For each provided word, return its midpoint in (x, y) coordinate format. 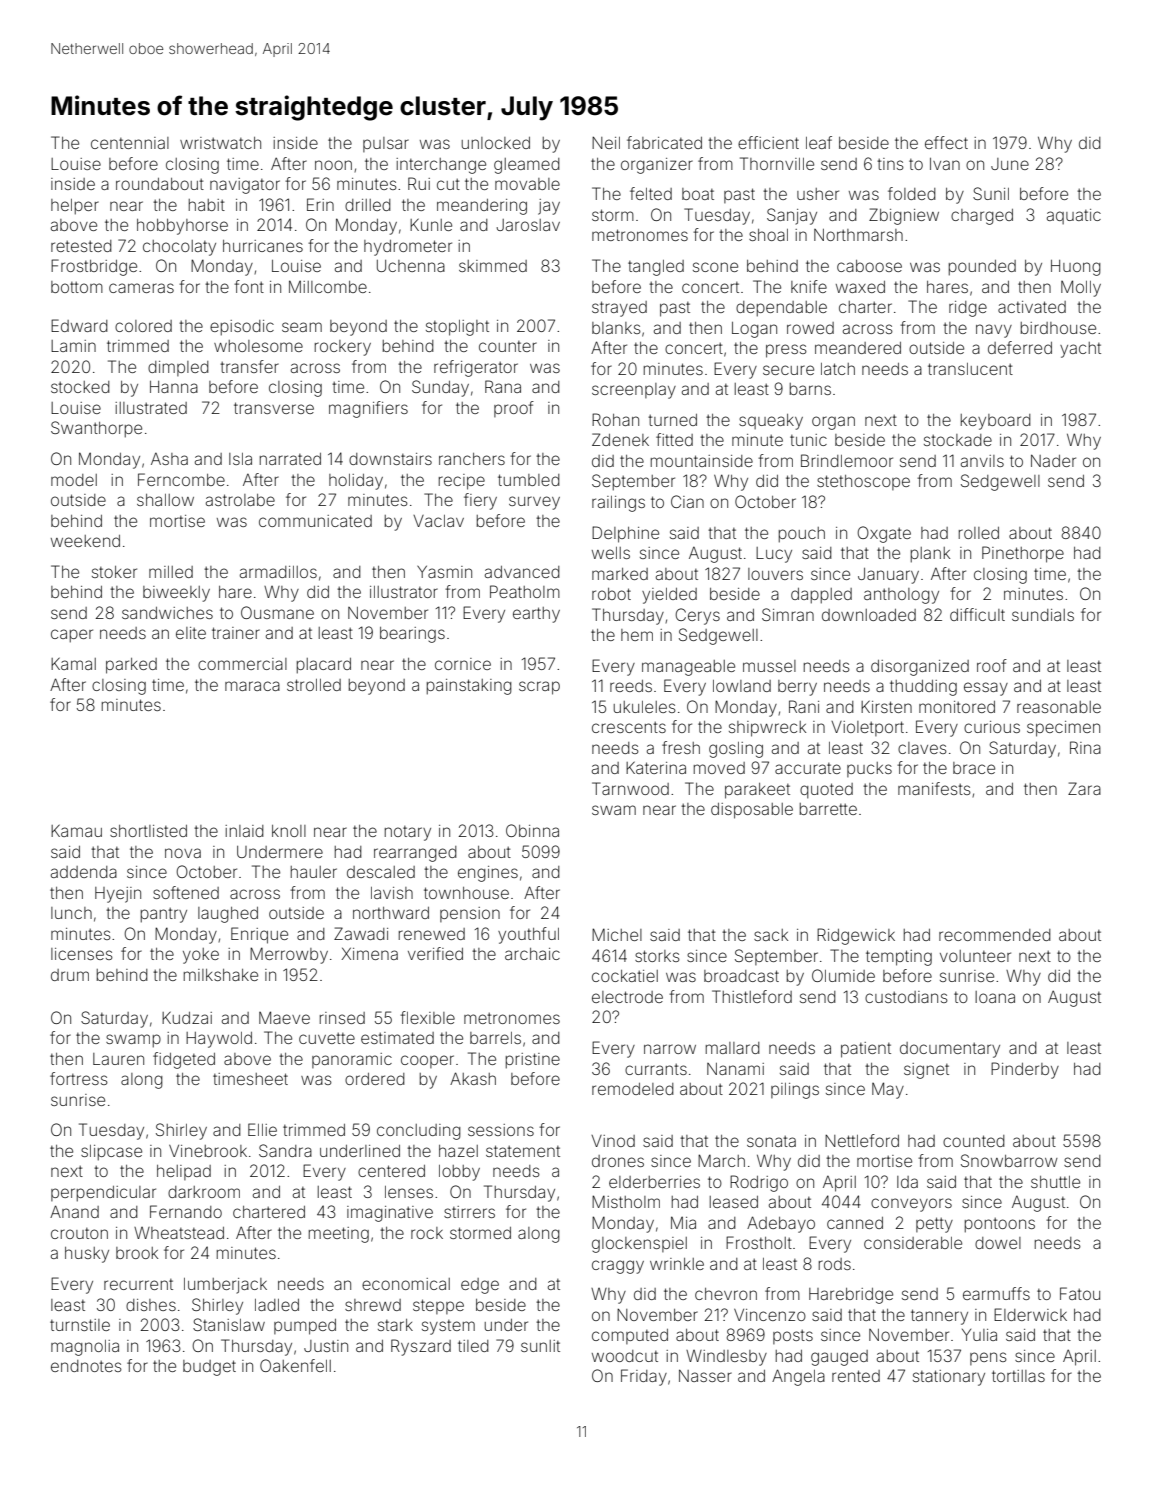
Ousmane (277, 612)
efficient (768, 142)
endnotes (86, 1366)
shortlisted (148, 831)
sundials (1043, 615)
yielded (669, 596)
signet (926, 1071)
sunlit (540, 1346)
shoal (768, 235)
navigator (245, 186)
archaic (532, 954)
